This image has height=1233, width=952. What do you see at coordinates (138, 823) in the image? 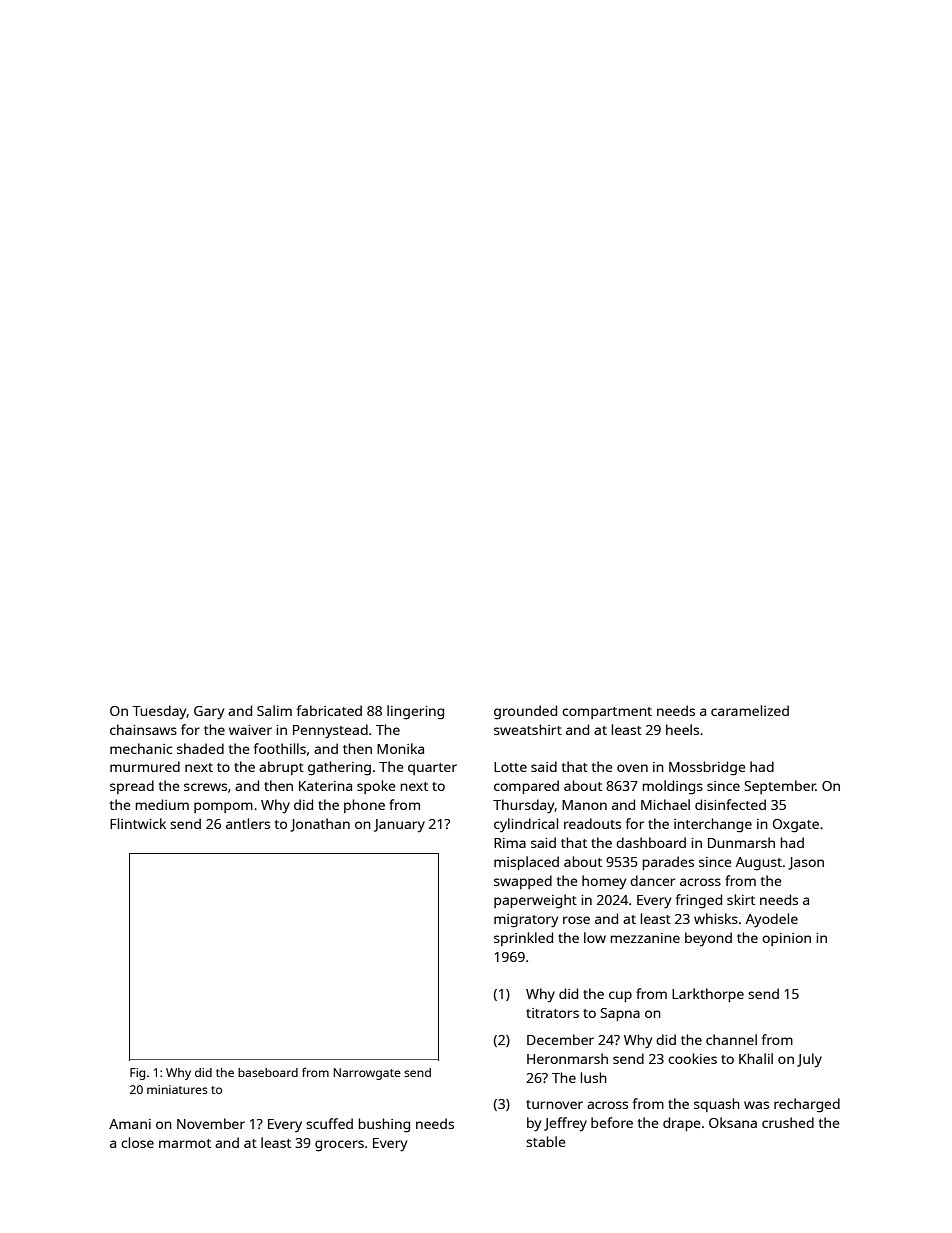
I see `Flintwick` at bounding box center [138, 823].
